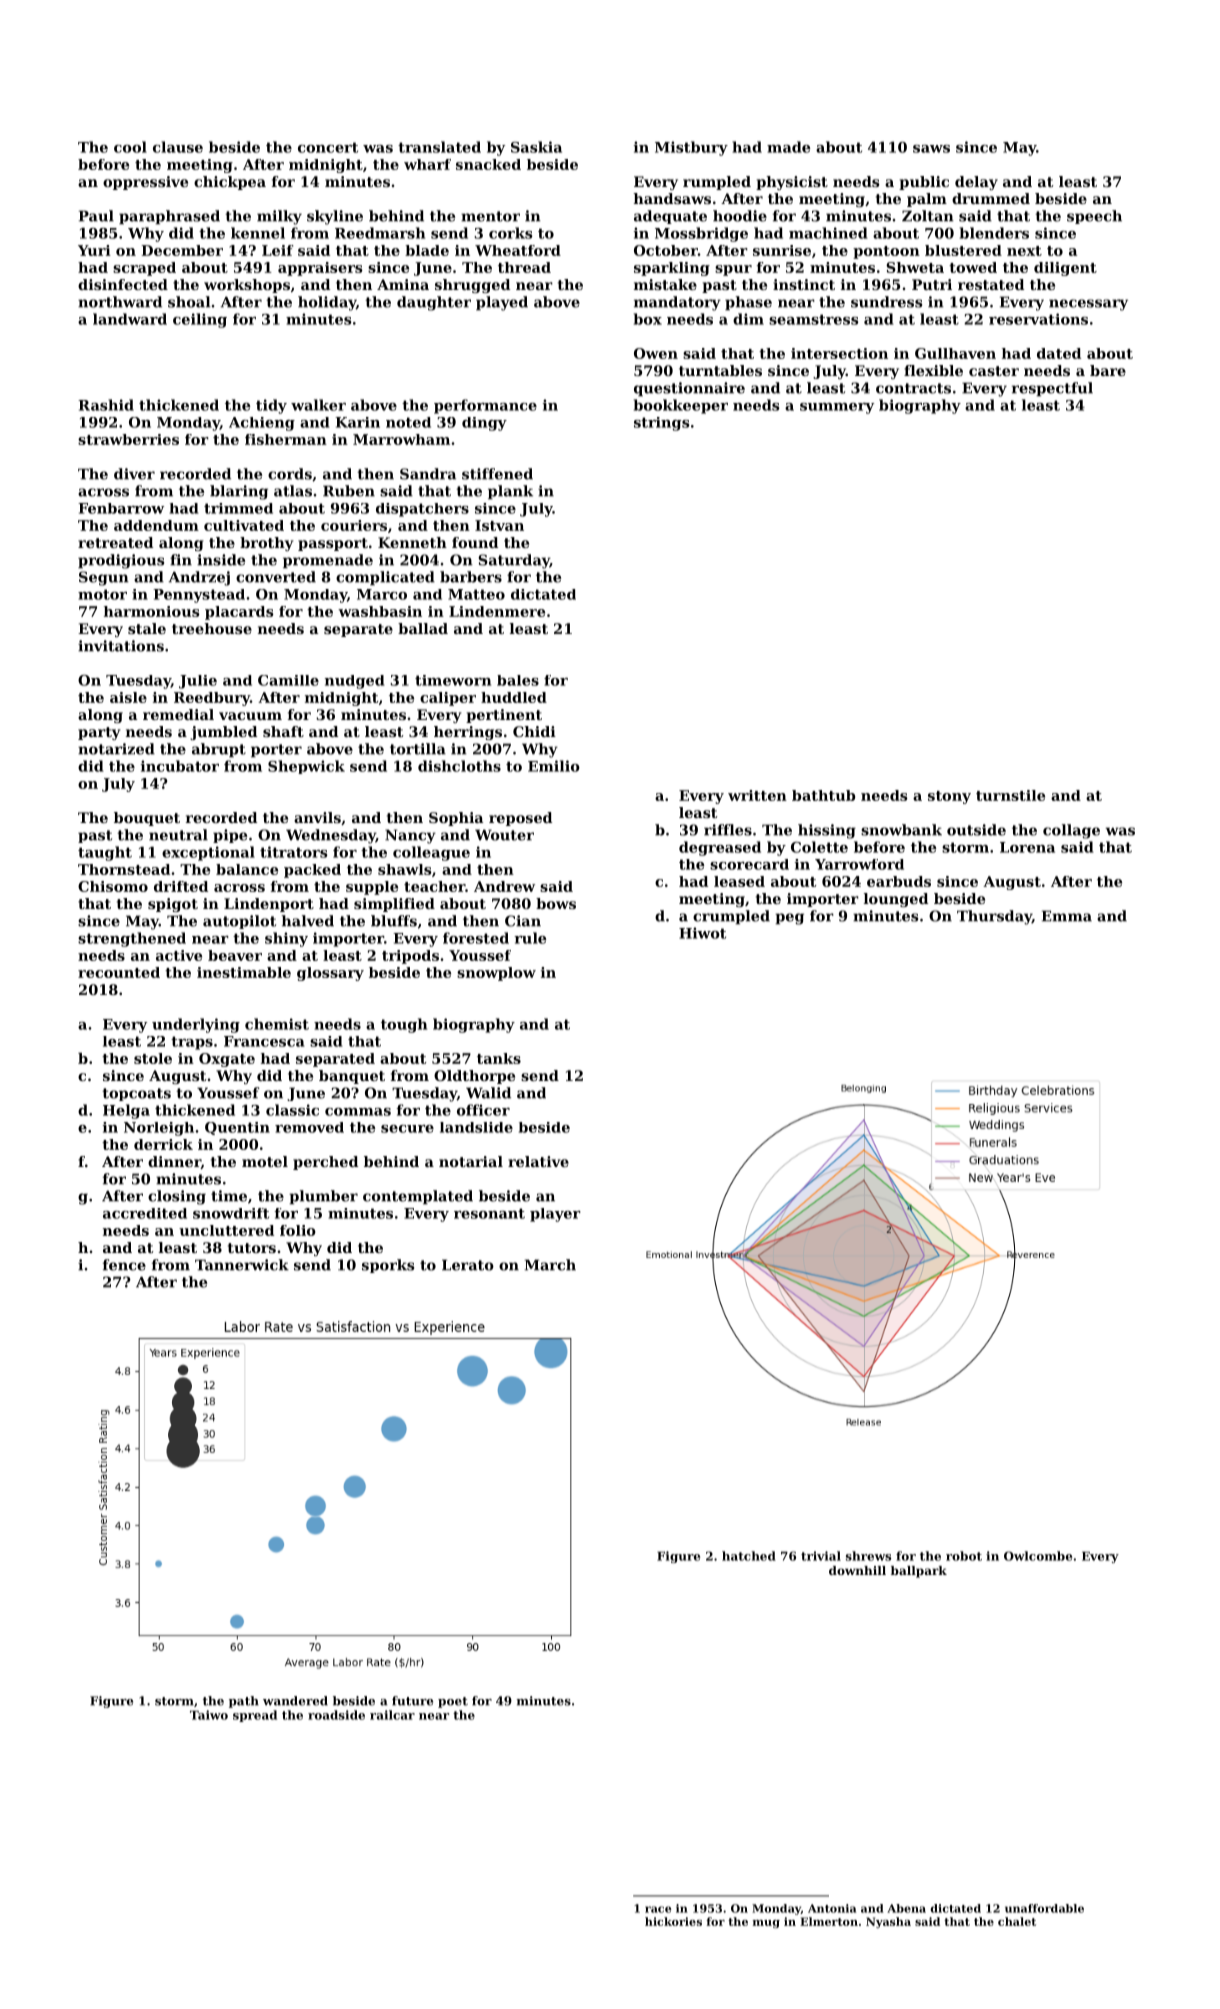 Image resolution: width=1220 pixels, height=2009 pixels. I want to click on Emma, so click(1067, 916).
